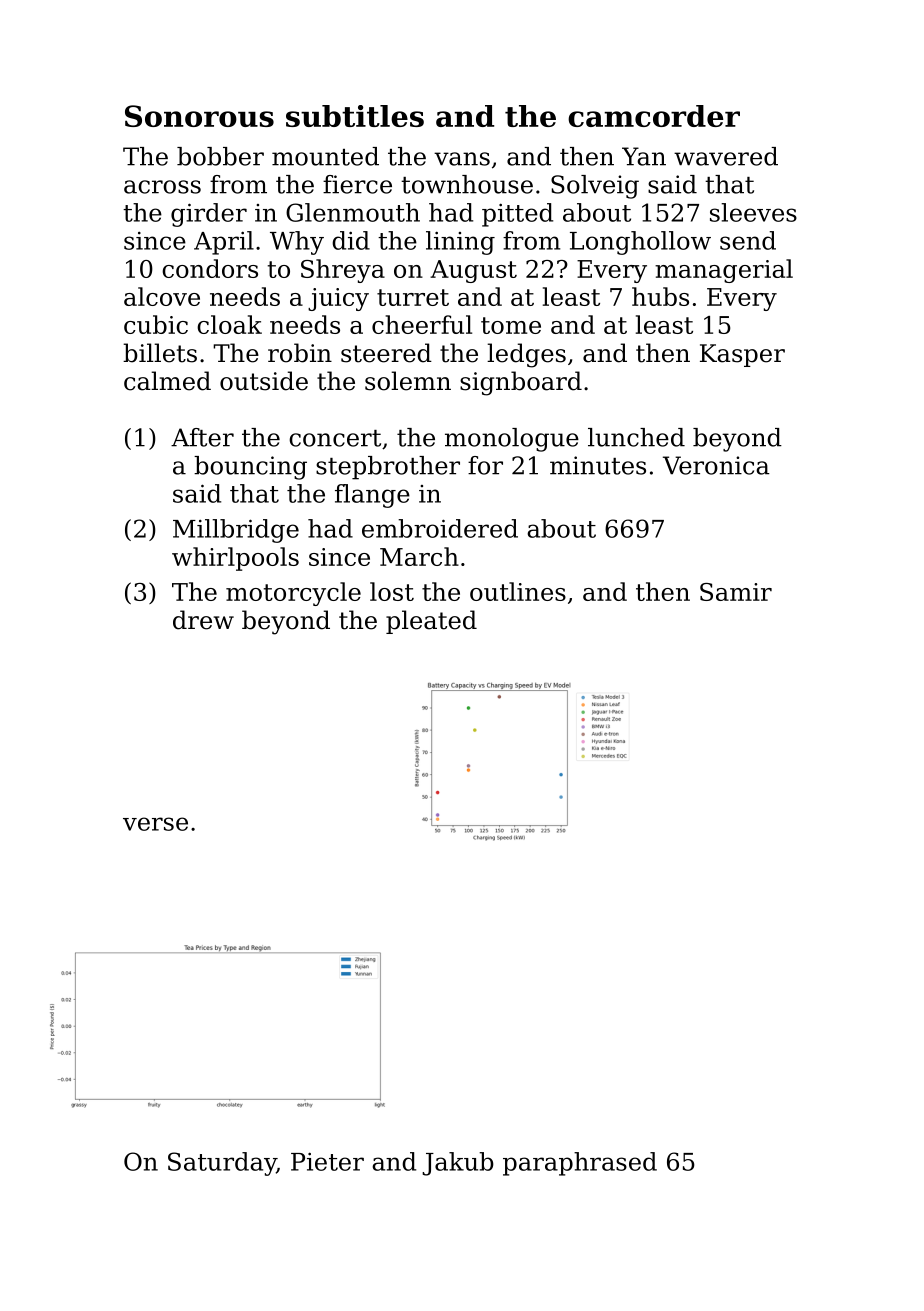 The height and width of the page is (1311, 924). I want to click on Pieter, so click(327, 1161).
